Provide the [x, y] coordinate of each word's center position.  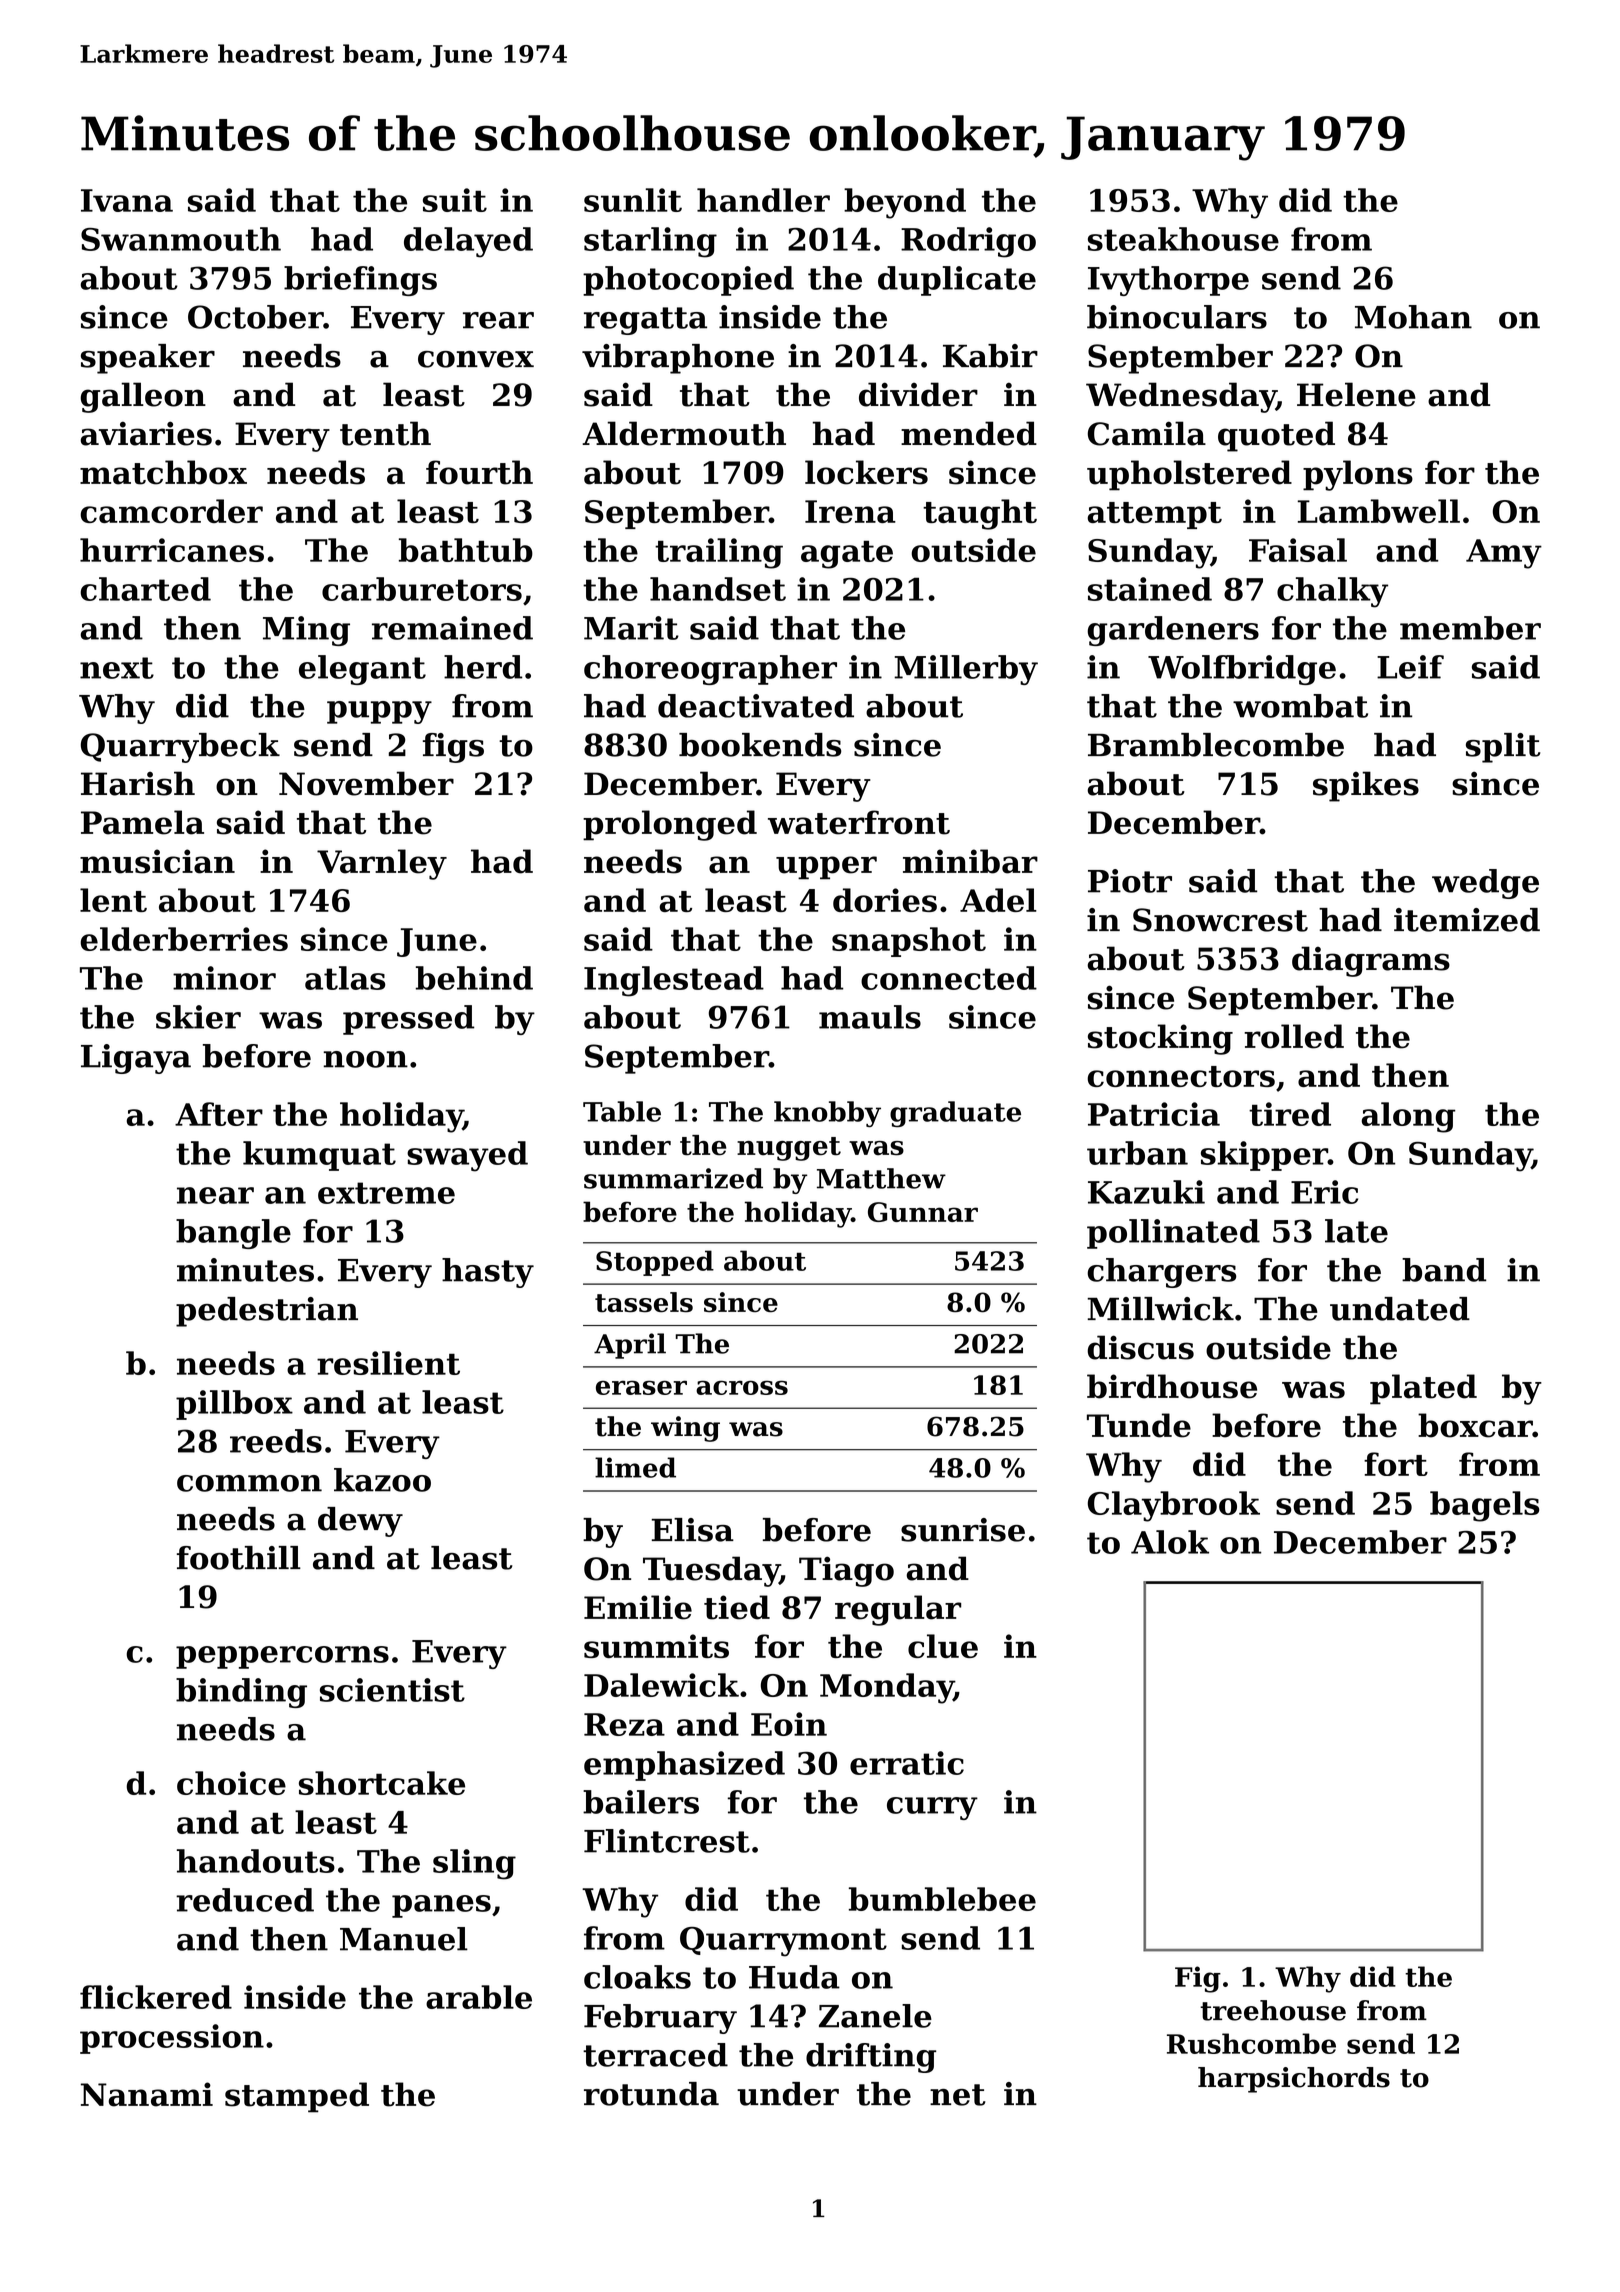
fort [1396, 1464]
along [1408, 1117]
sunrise [963, 1530]
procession [172, 2039]
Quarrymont [783, 1942]
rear [498, 320]
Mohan [1413, 317]
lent [113, 900]
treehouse [1273, 2010]
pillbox [234, 1405]
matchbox [163, 472]
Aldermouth [684, 433]
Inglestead [674, 981]
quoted [1276, 436]
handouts [256, 1861]
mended [969, 433]
